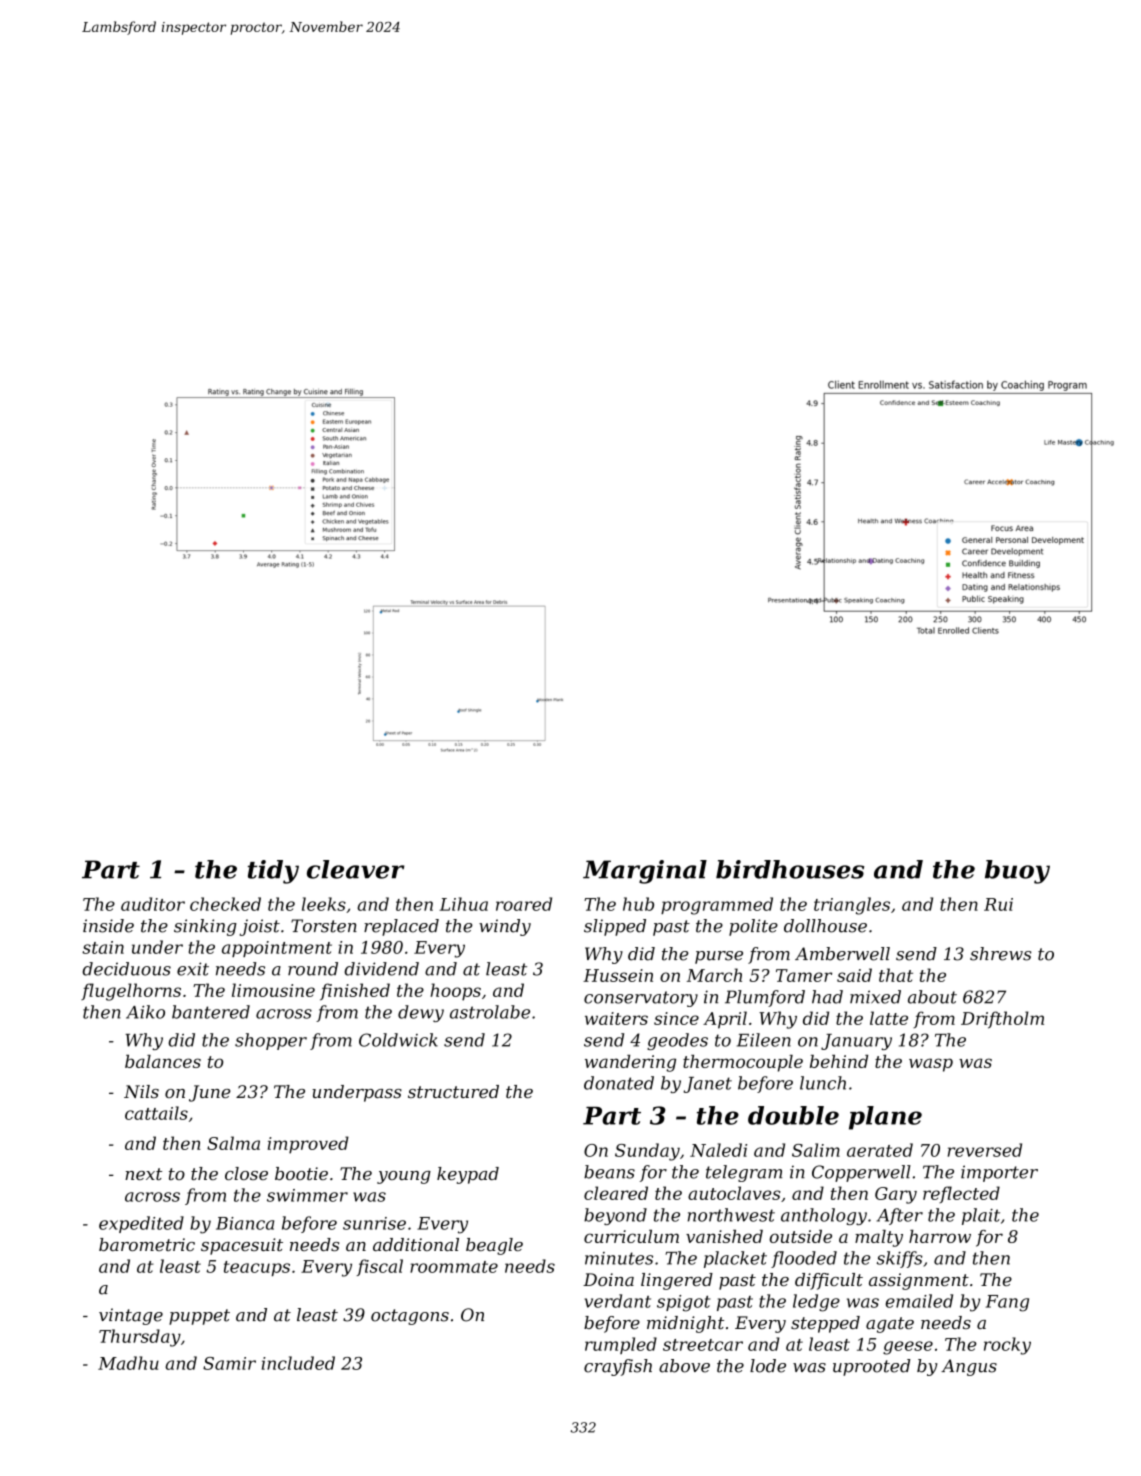 The image size is (1141, 1476). Describe the element at coordinates (1017, 872) in the image. I see `buoy` at that location.
